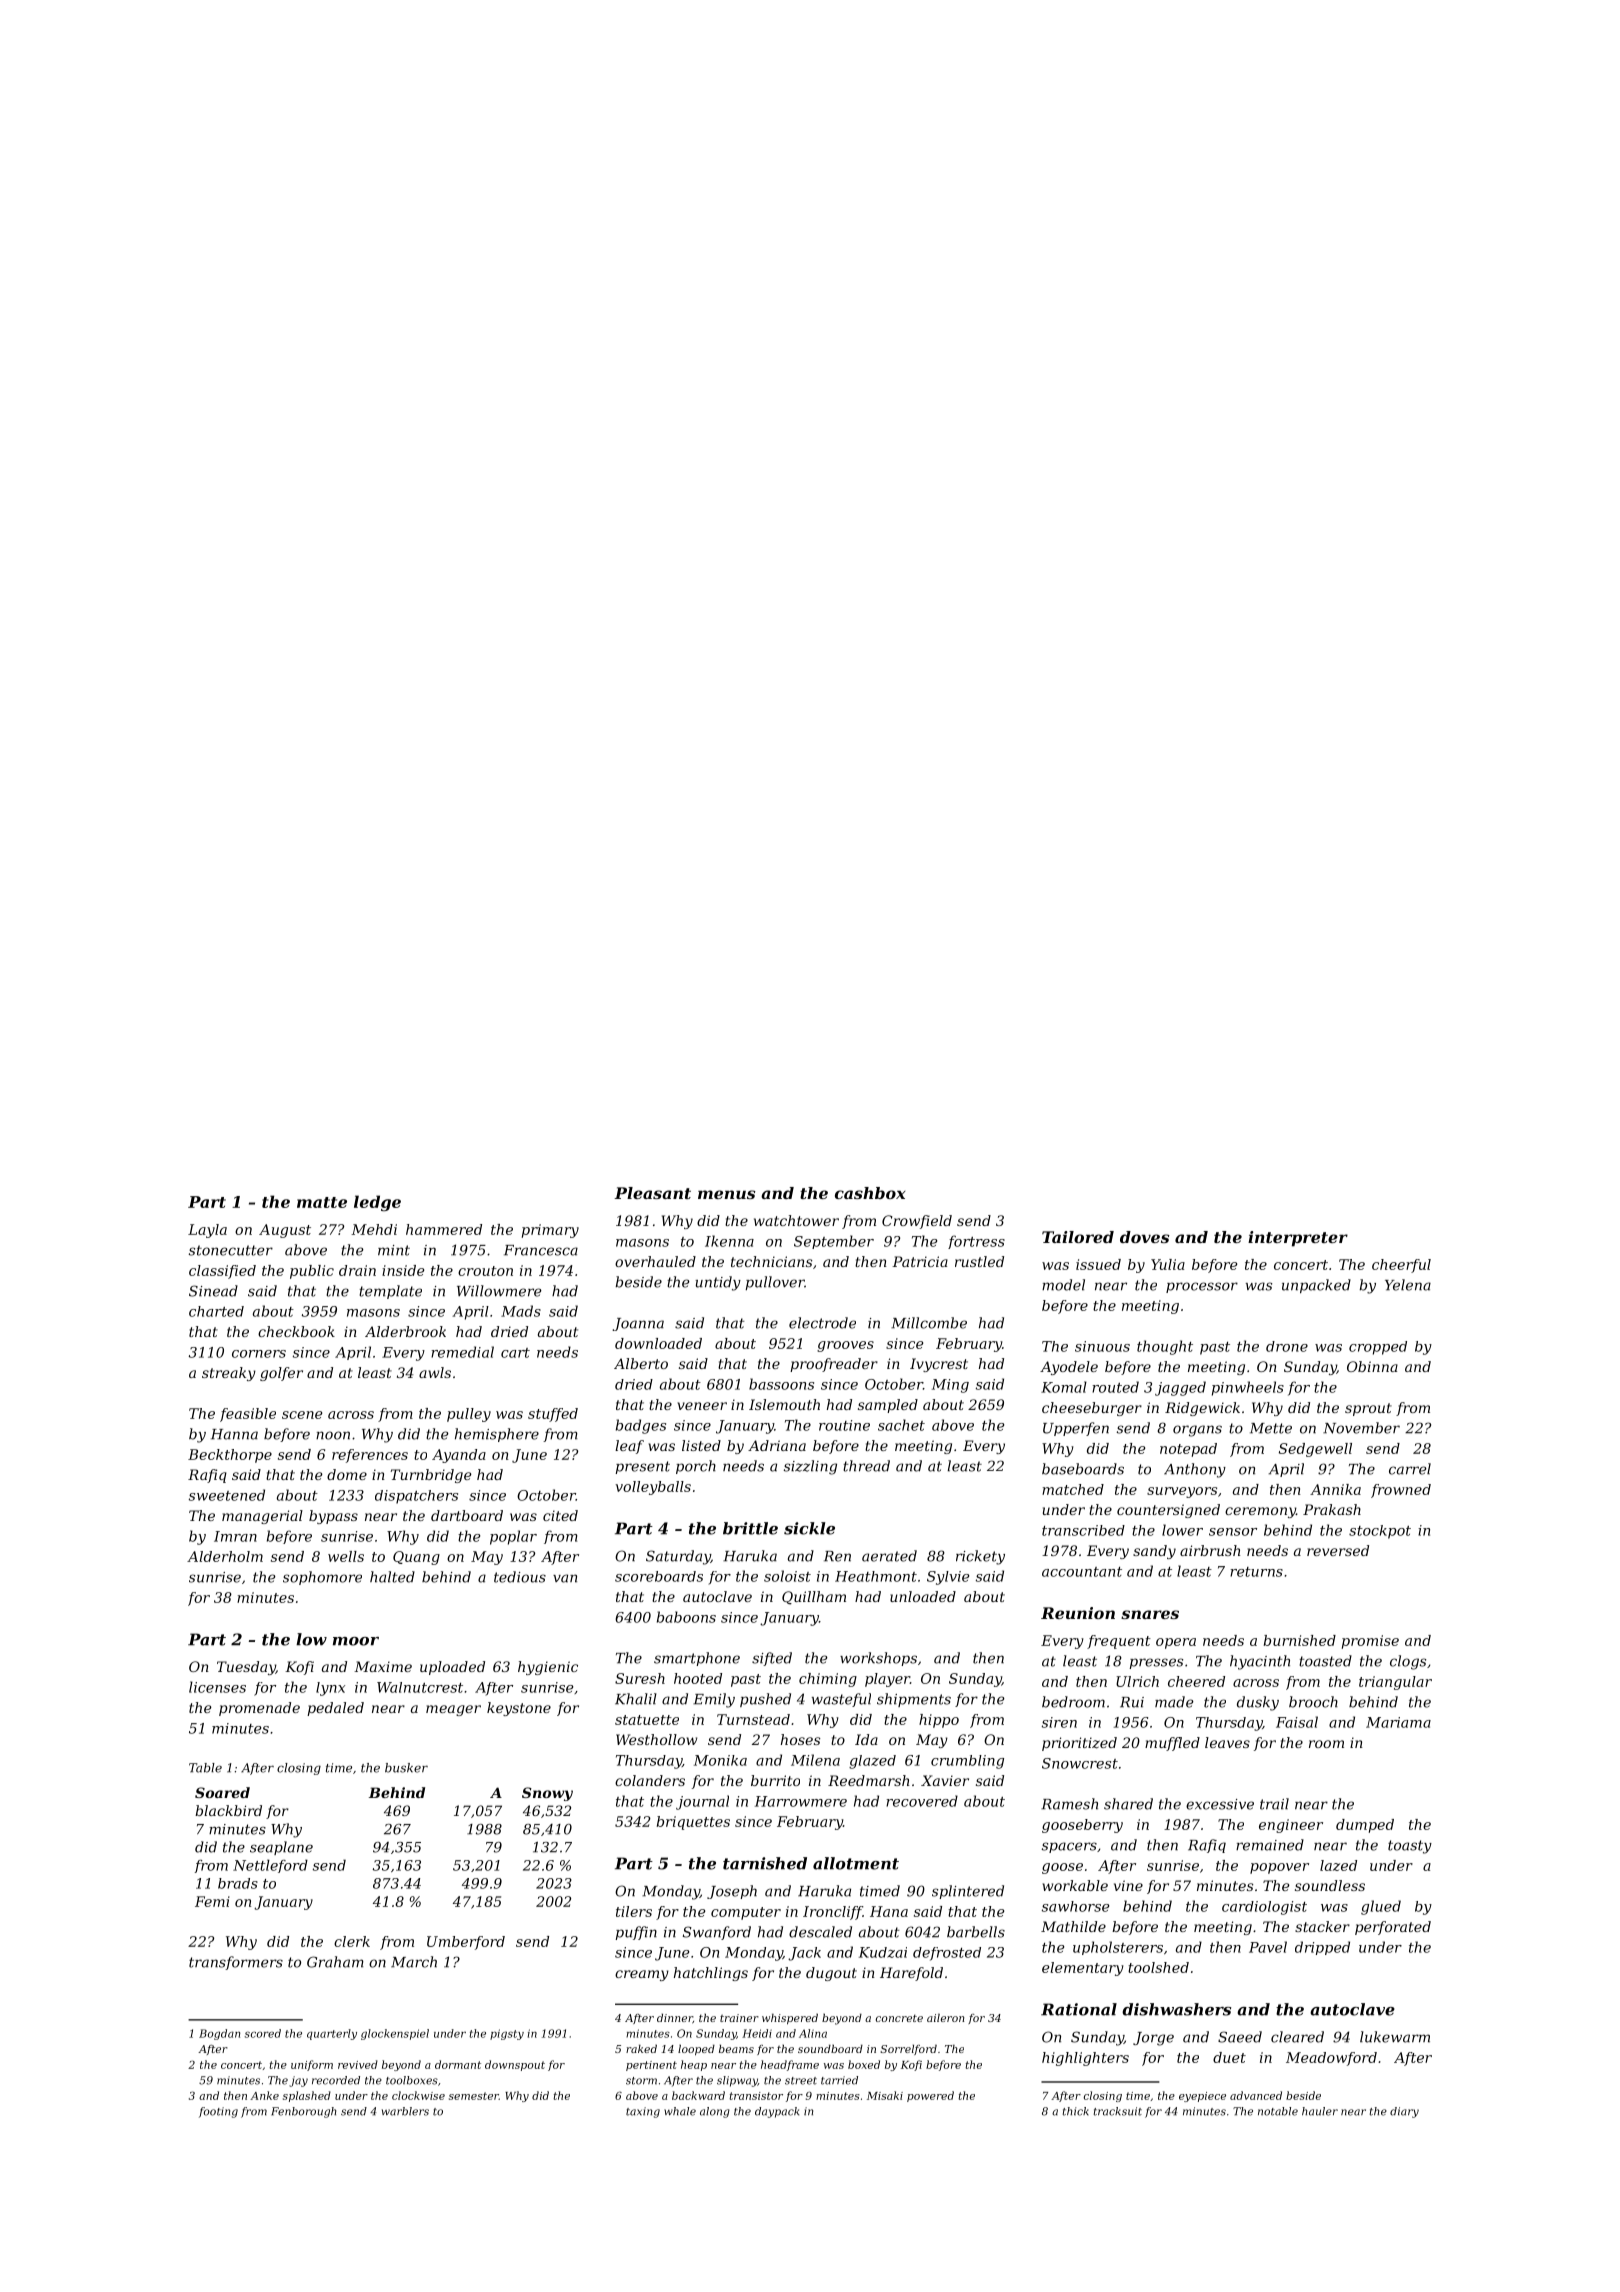  What do you see at coordinates (652, 1193) in the screenshot?
I see `Pleasant` at bounding box center [652, 1193].
